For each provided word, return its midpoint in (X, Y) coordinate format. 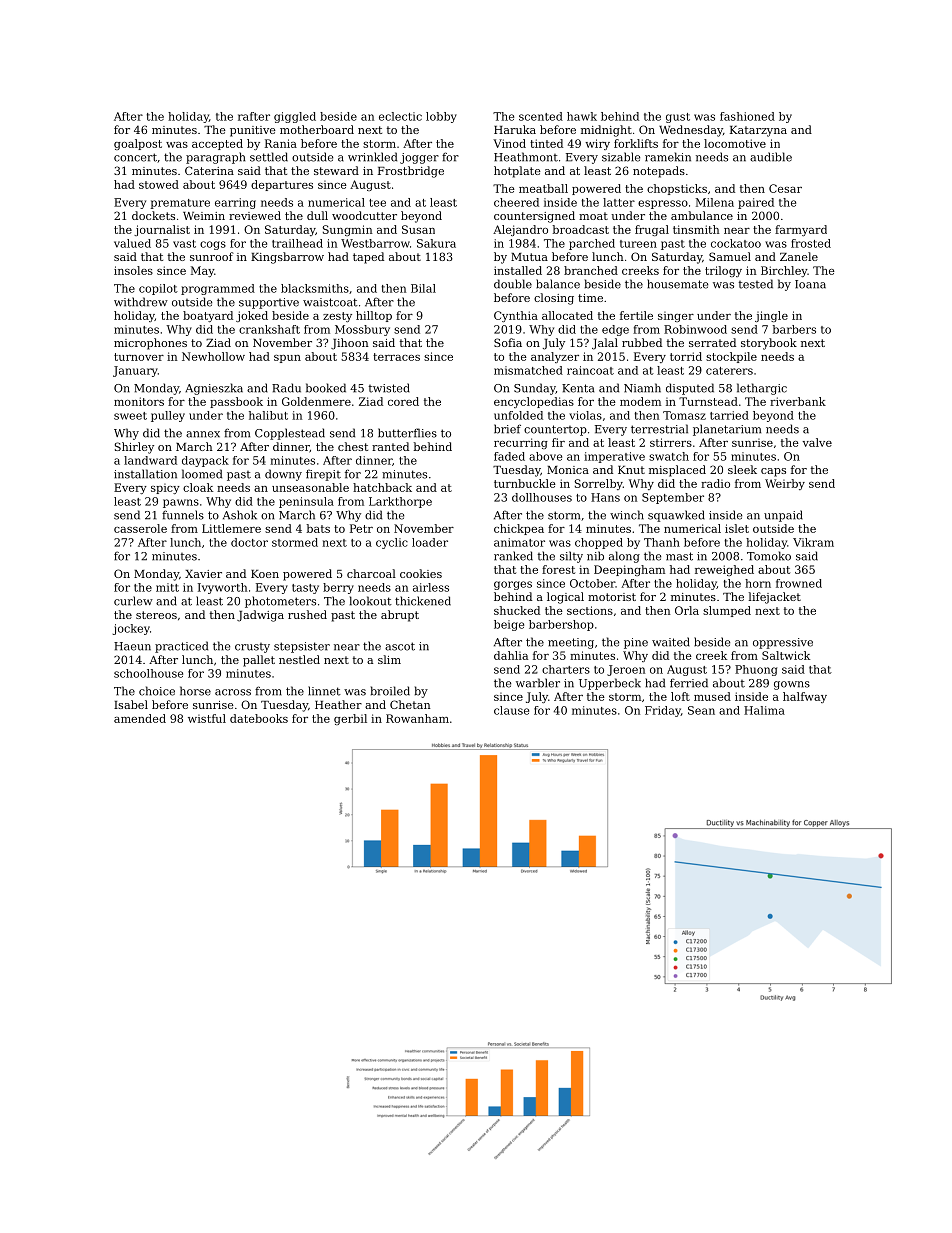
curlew (133, 601)
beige (509, 625)
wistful (207, 718)
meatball (543, 188)
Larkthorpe (400, 502)
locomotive (735, 143)
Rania (281, 143)
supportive (269, 303)
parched (592, 244)
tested (755, 284)
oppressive (783, 643)
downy (283, 475)
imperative (614, 457)
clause (511, 710)
